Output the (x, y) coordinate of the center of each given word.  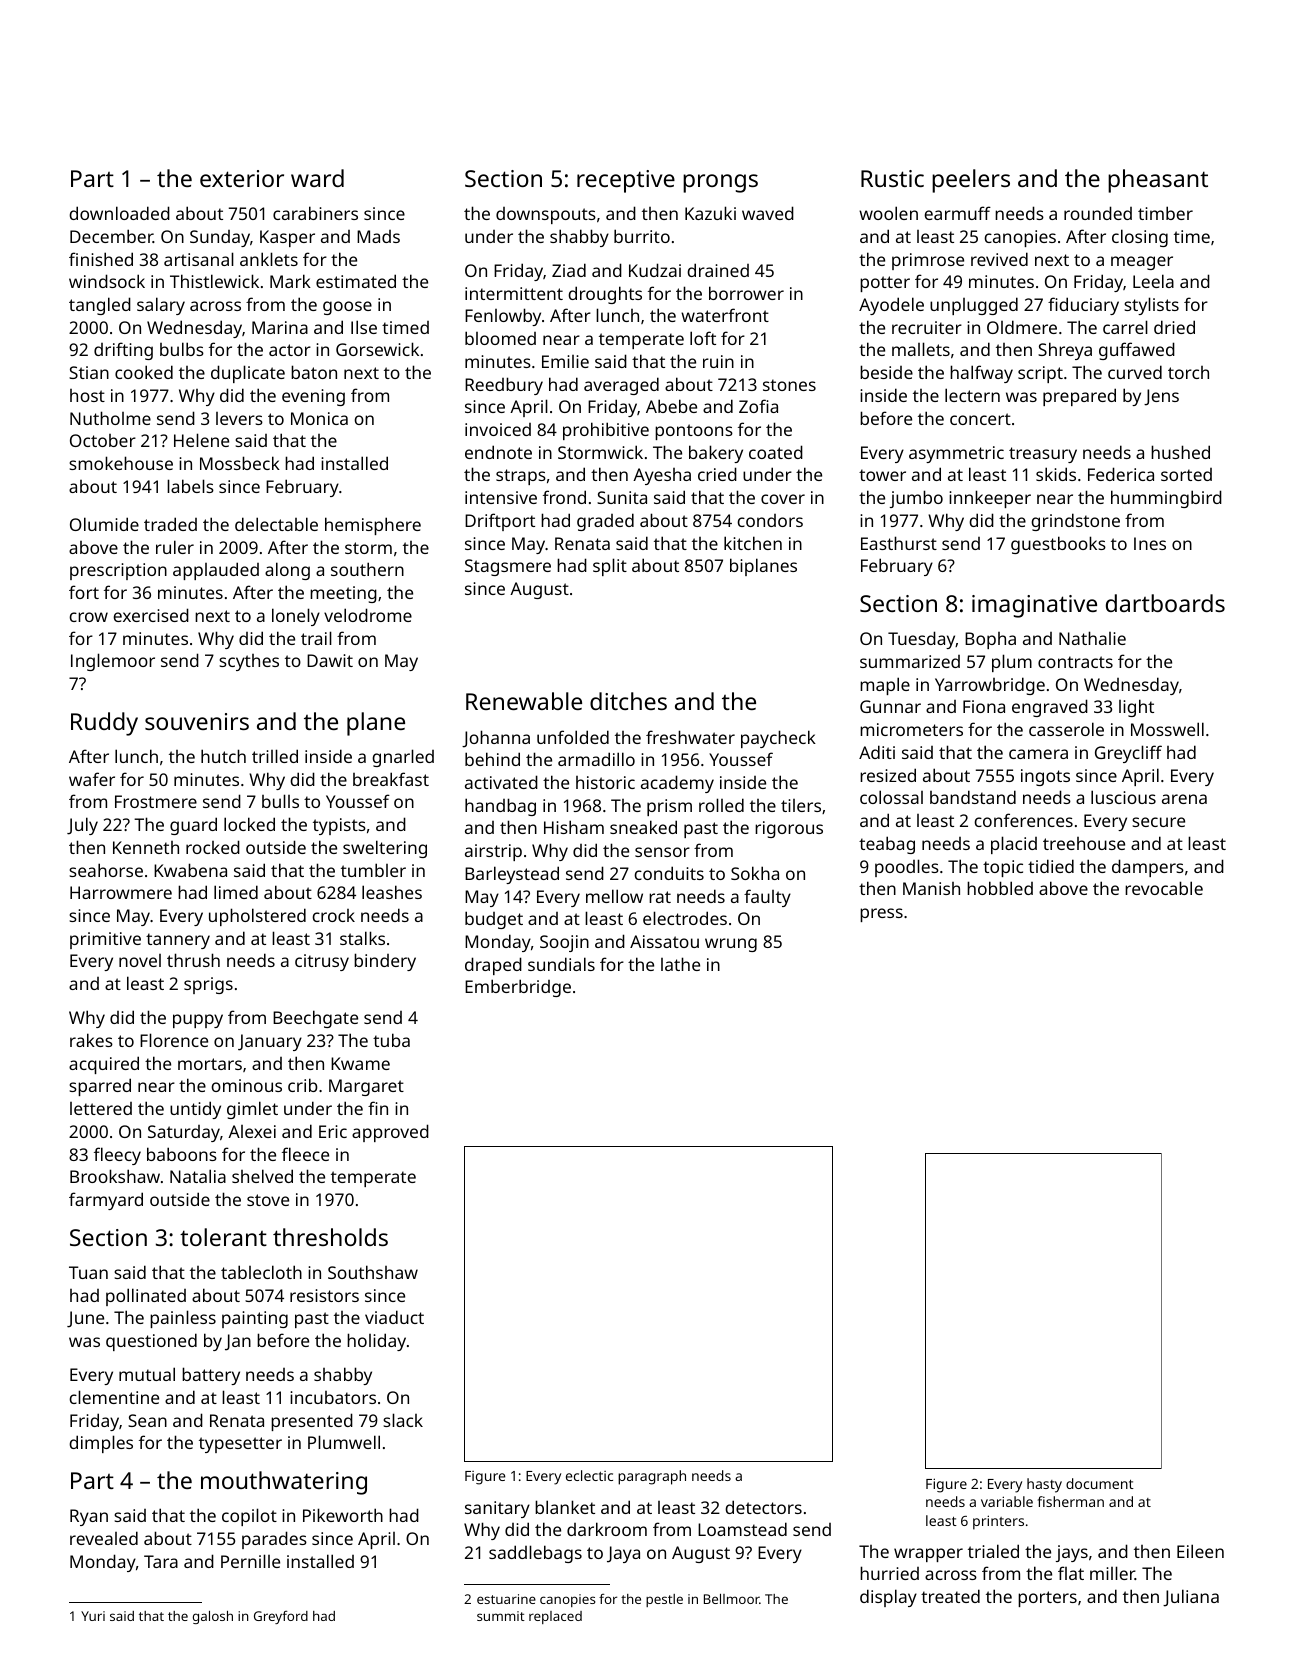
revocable (1164, 888)
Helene (201, 440)
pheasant (1158, 181)
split (610, 567)
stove (268, 1200)
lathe (680, 964)
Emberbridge (518, 988)
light (1136, 708)
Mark (290, 281)
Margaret (366, 1087)
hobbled (1000, 888)
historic (605, 782)
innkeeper (990, 499)
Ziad (569, 270)
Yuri (93, 1616)
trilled (275, 756)
